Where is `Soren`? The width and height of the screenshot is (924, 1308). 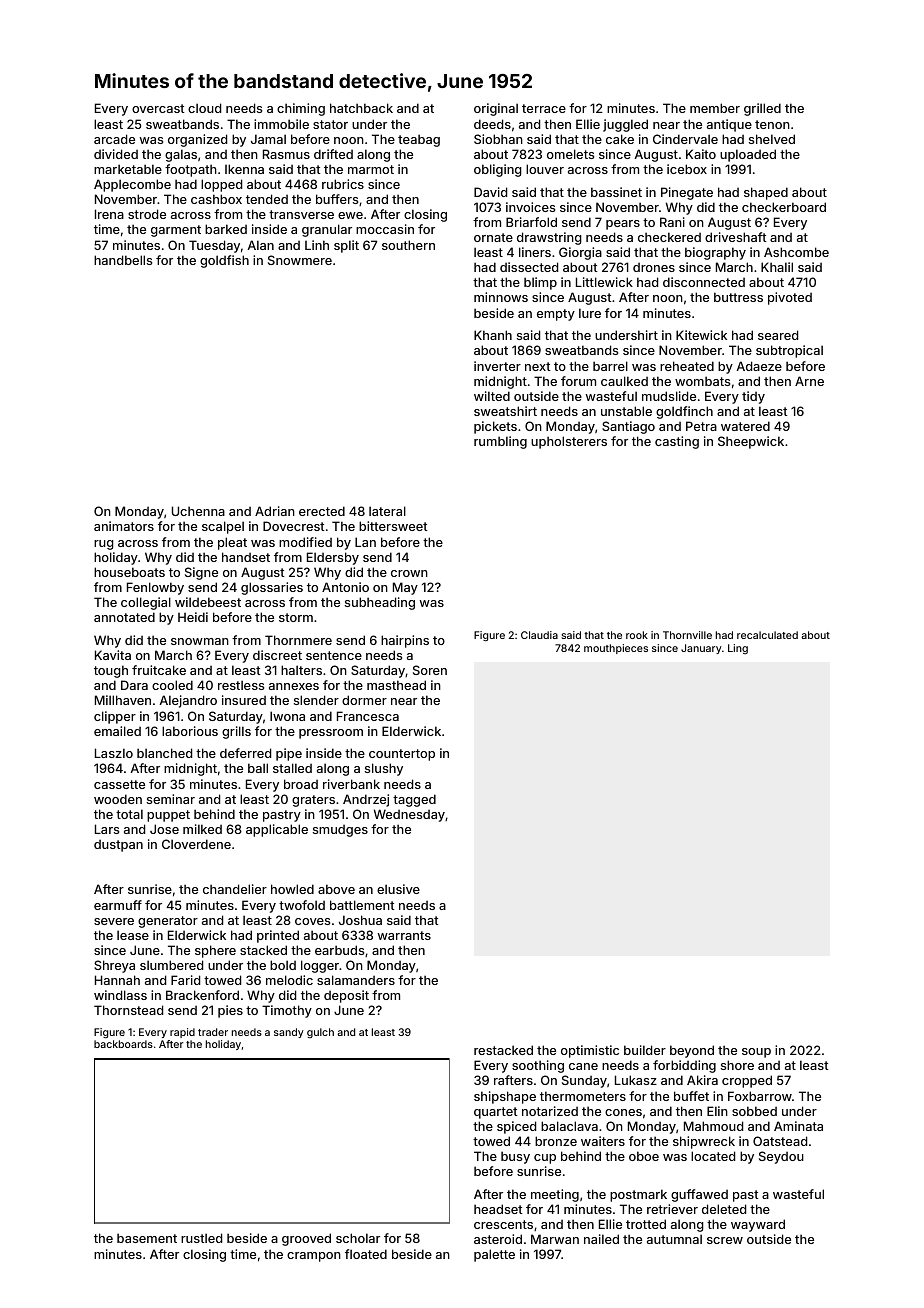 Soren is located at coordinates (430, 670).
